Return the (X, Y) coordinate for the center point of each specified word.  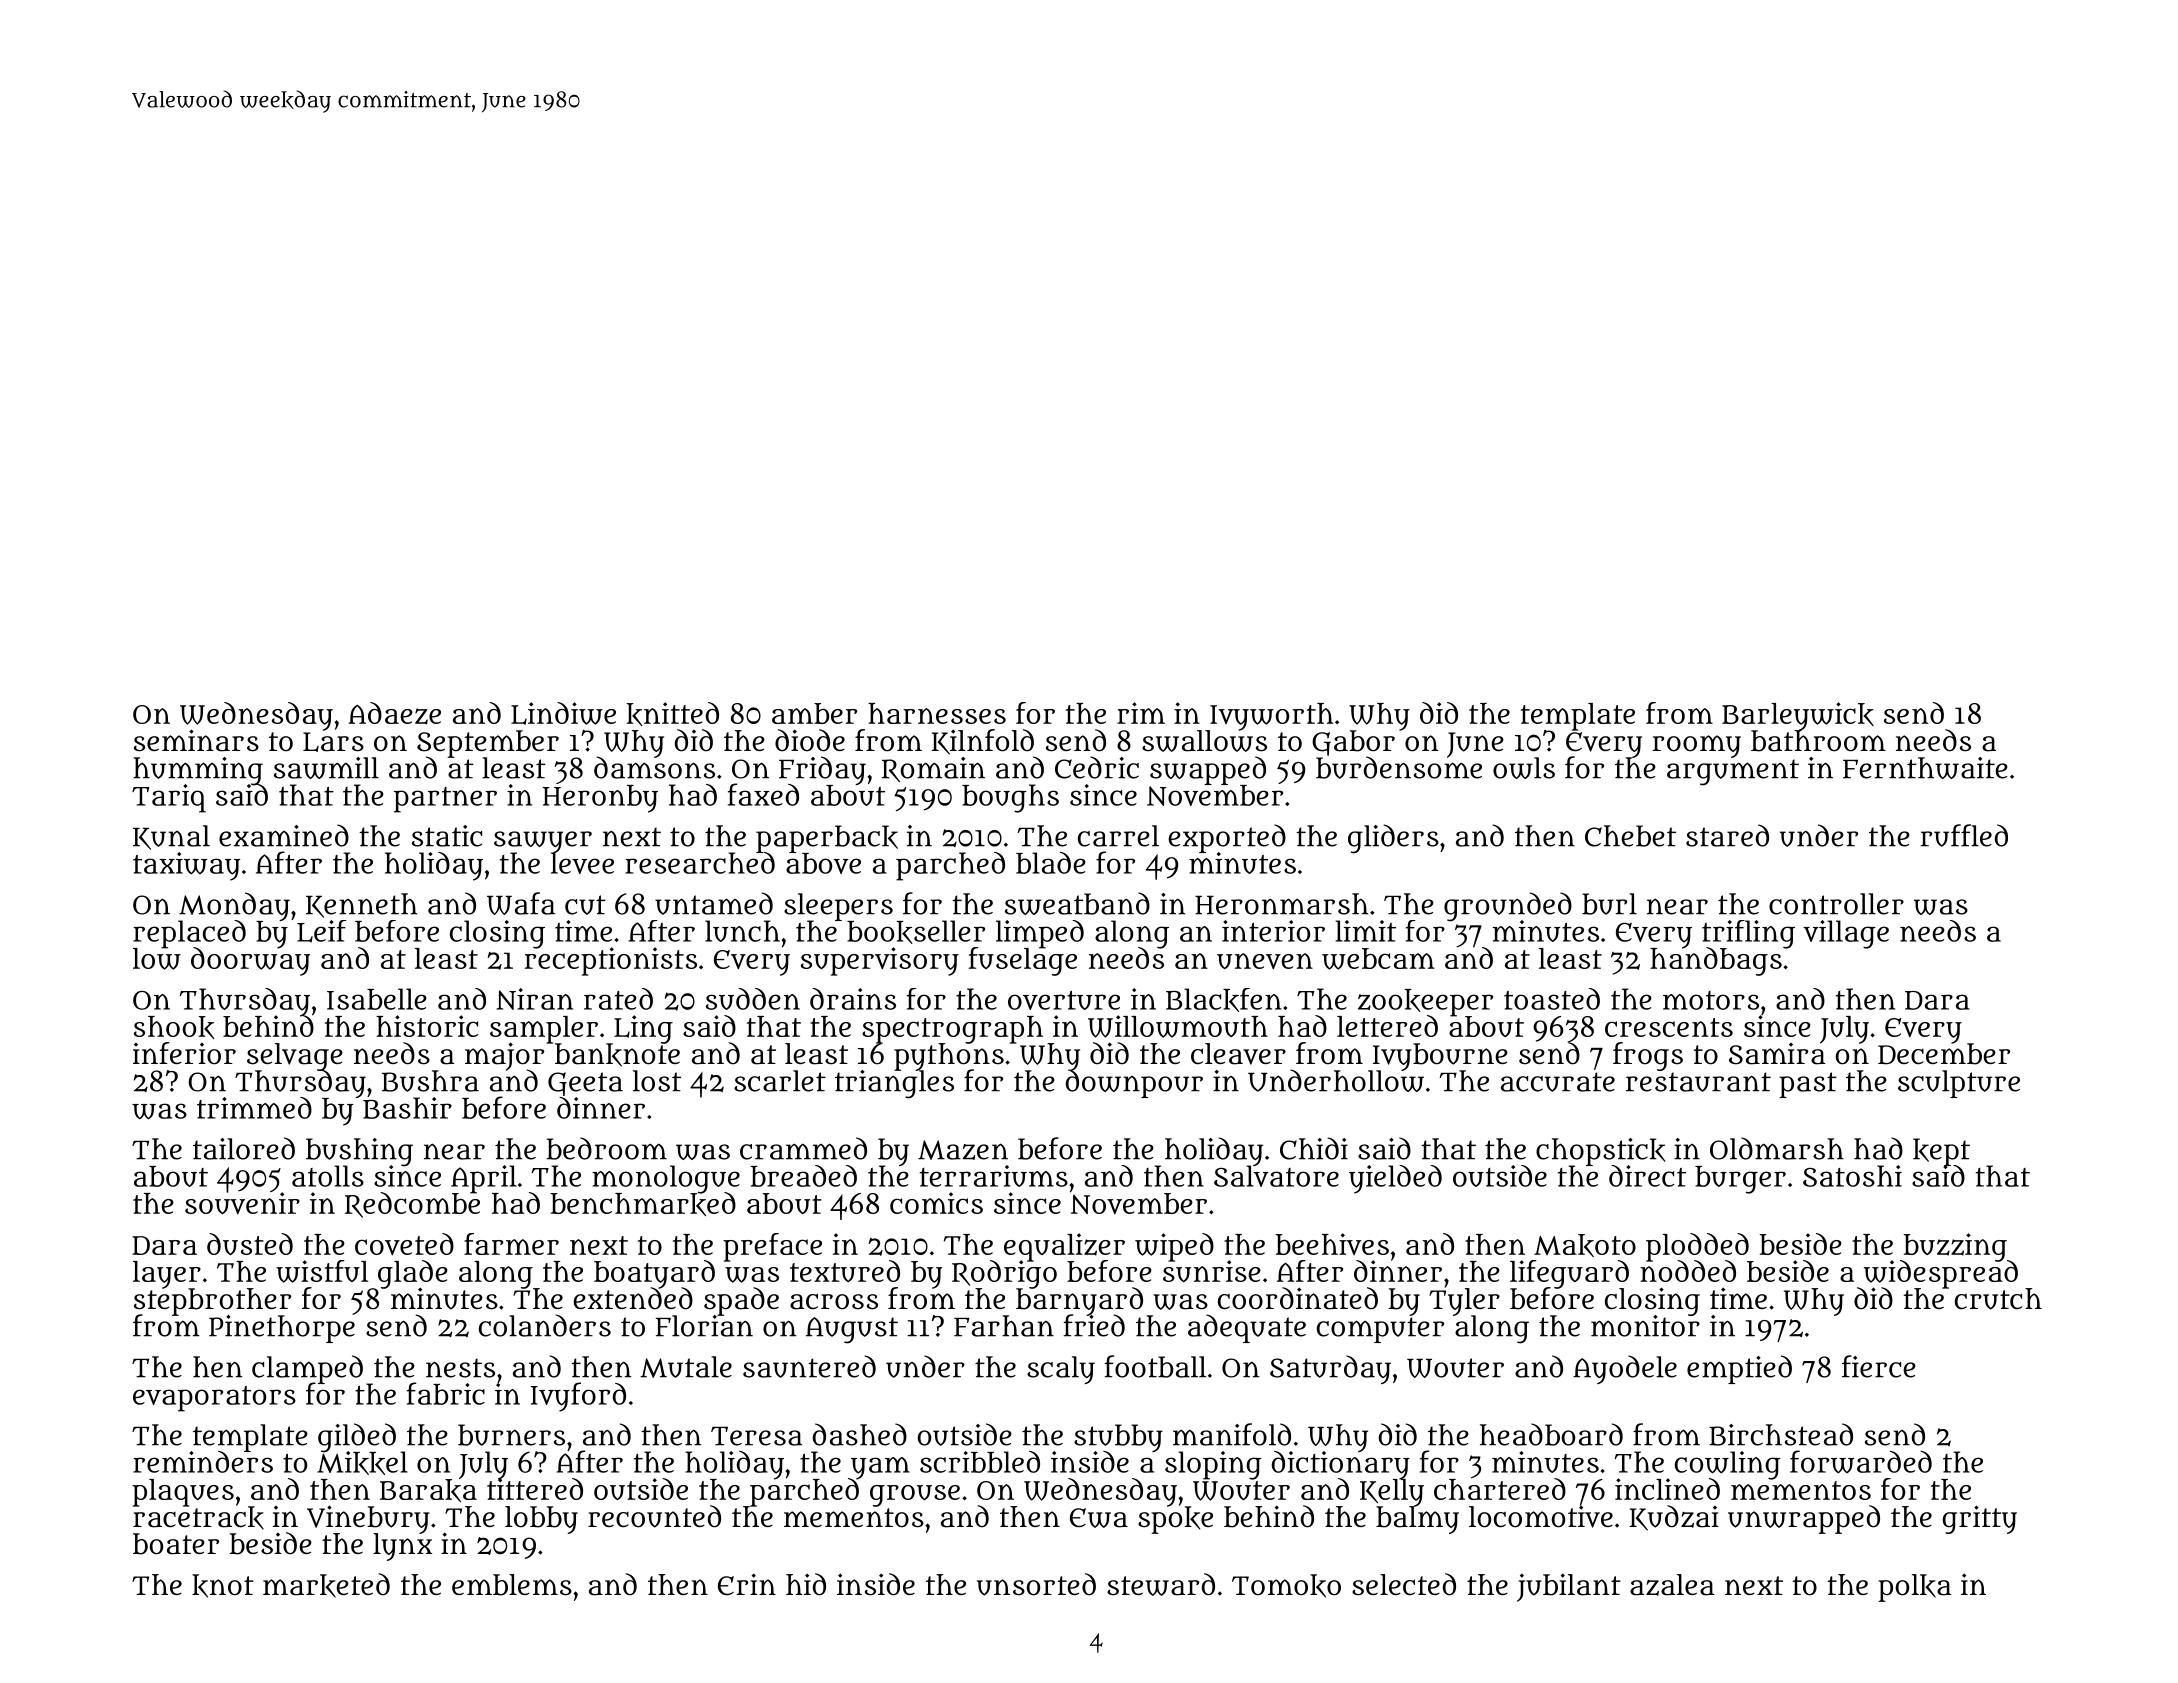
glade (413, 1274)
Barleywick (1798, 716)
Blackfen (1224, 1000)
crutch (1998, 1299)
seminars (196, 740)
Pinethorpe (282, 1329)
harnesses (937, 713)
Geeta (585, 1084)
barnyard (1079, 1301)
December (1944, 1054)
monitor (1645, 1326)
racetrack (198, 1518)
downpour (1134, 1084)
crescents (1669, 1027)
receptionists (611, 962)
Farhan (1004, 1326)
